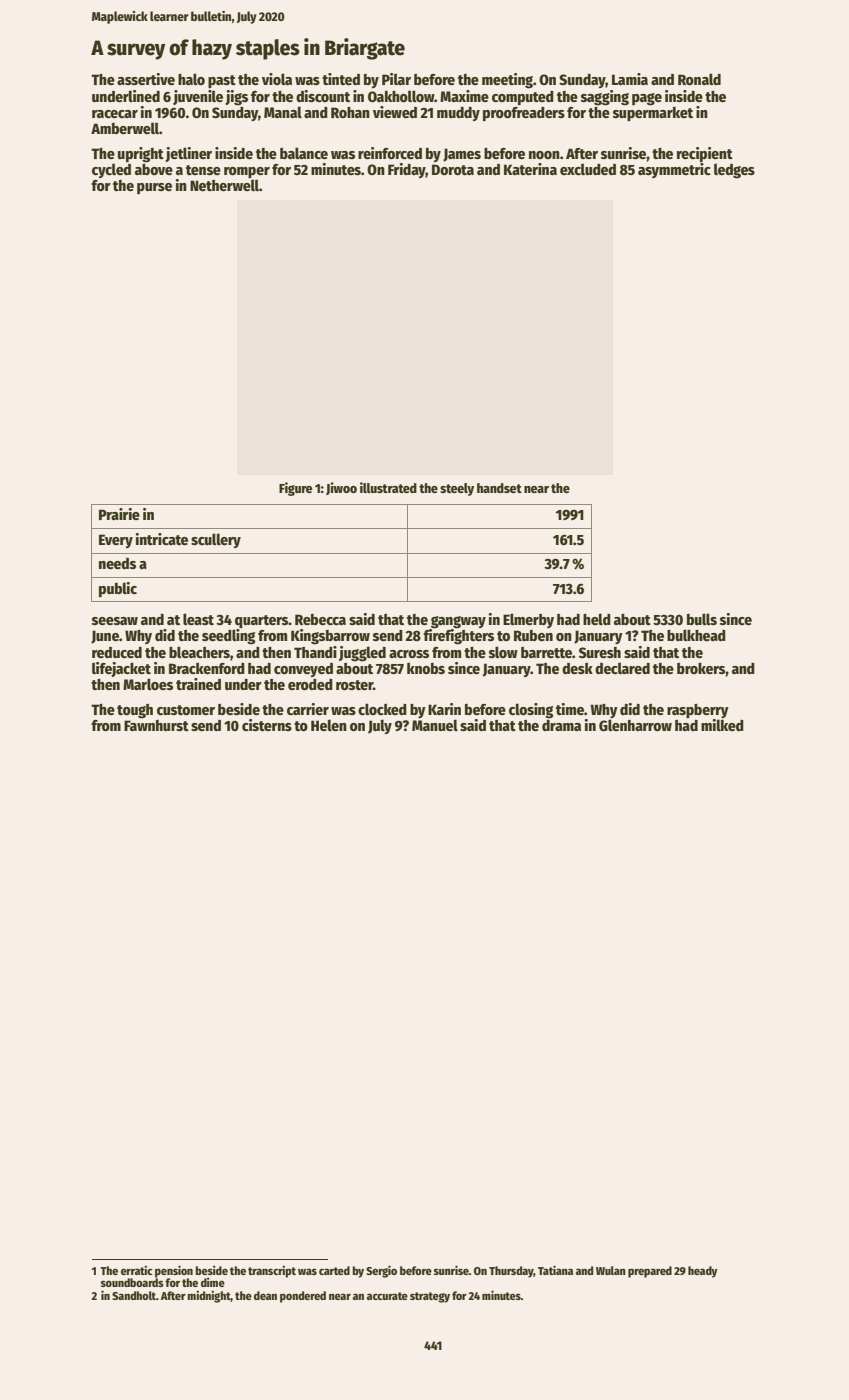  What do you see at coordinates (611, 1270) in the document?
I see `Wulan` at bounding box center [611, 1270].
